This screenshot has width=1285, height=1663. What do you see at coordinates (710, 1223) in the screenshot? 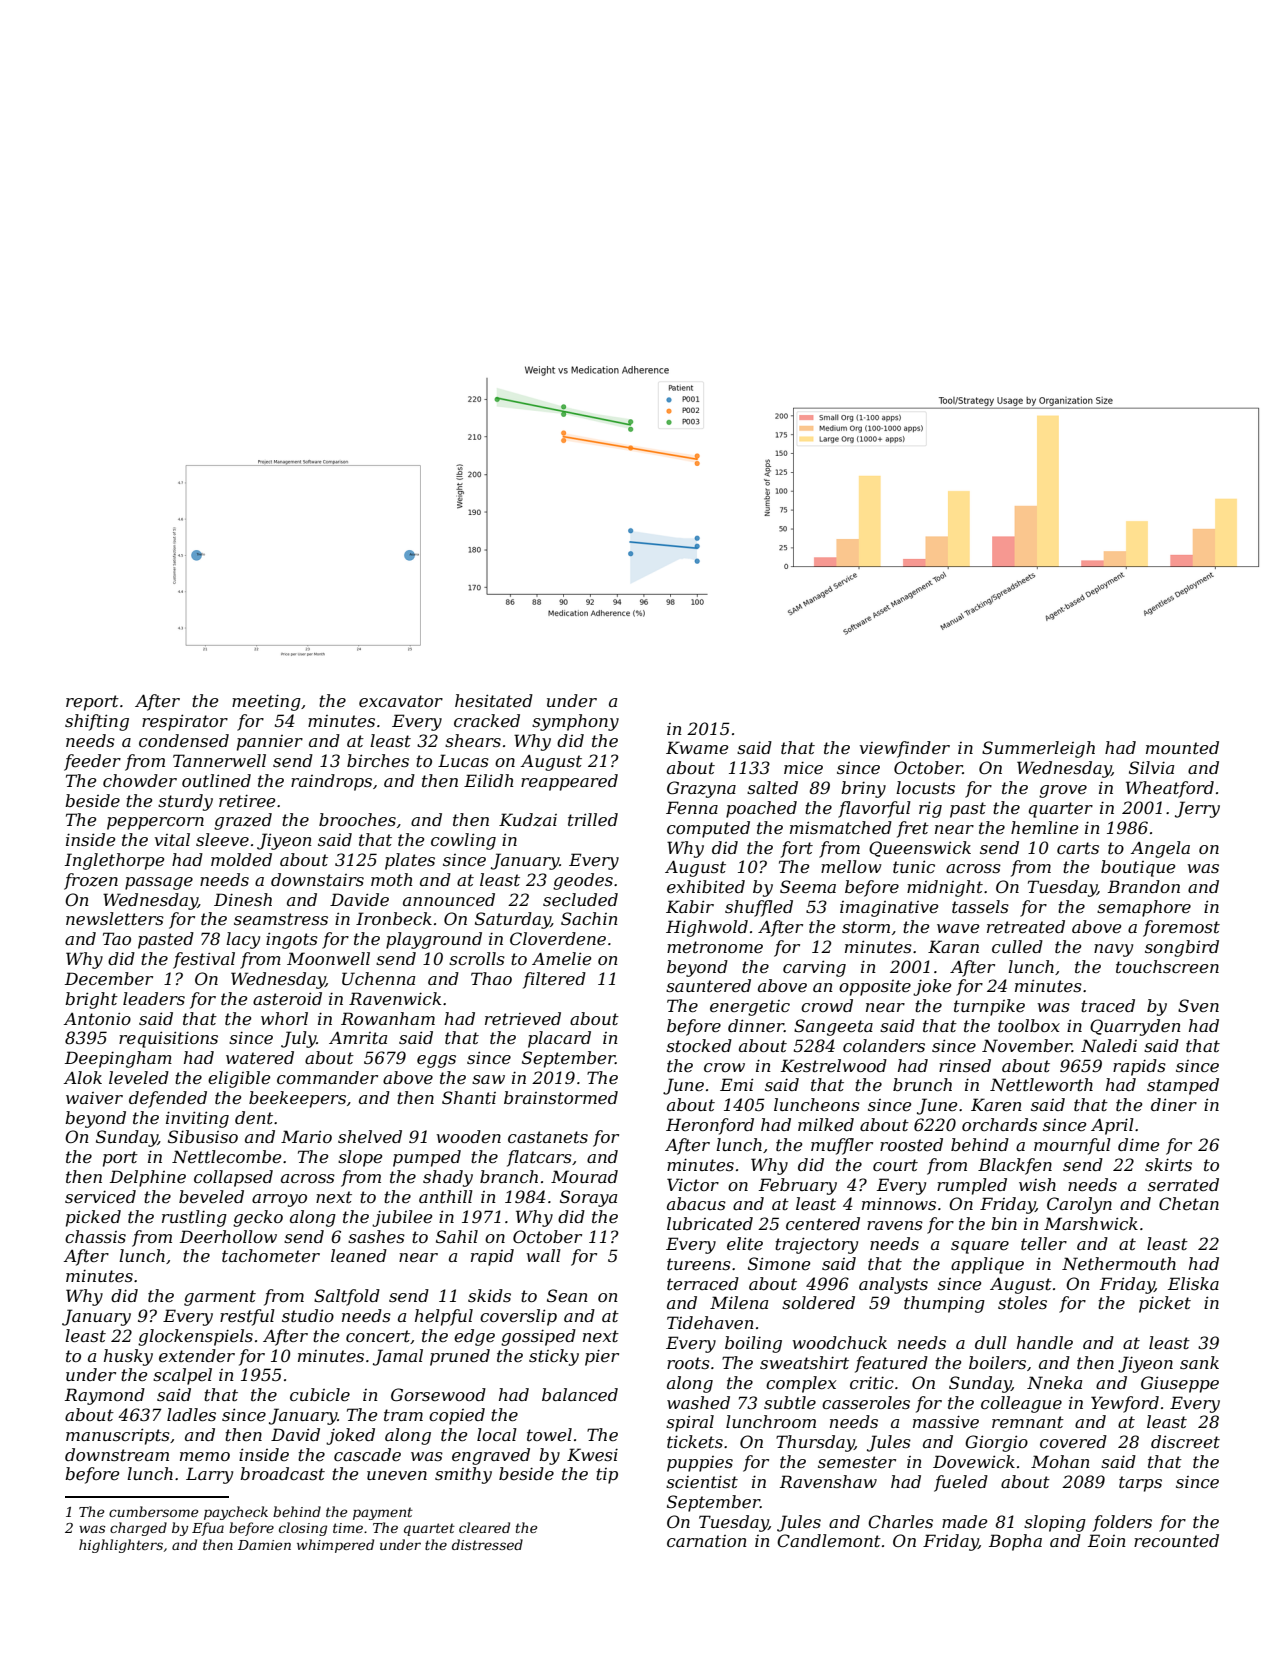
I see `lubricated` at bounding box center [710, 1223].
